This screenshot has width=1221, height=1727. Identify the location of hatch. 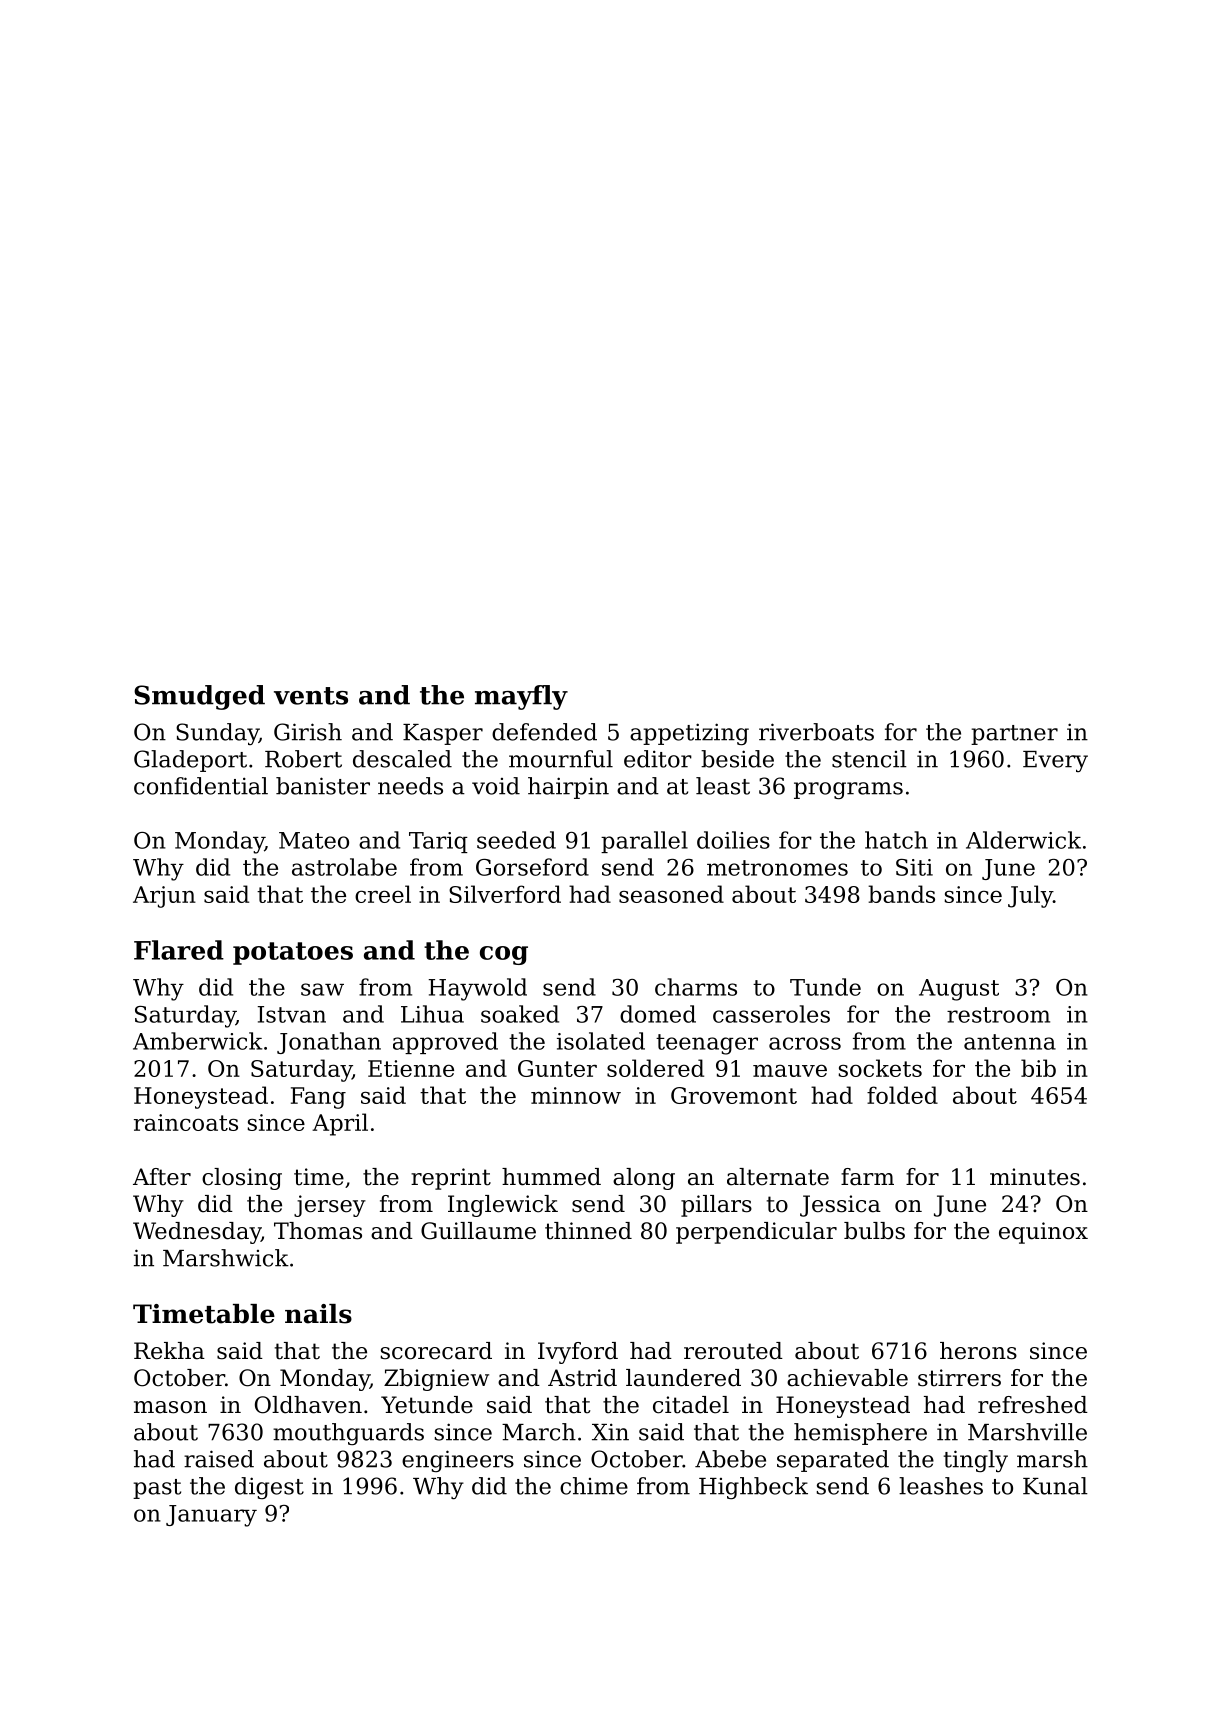
(896, 840).
